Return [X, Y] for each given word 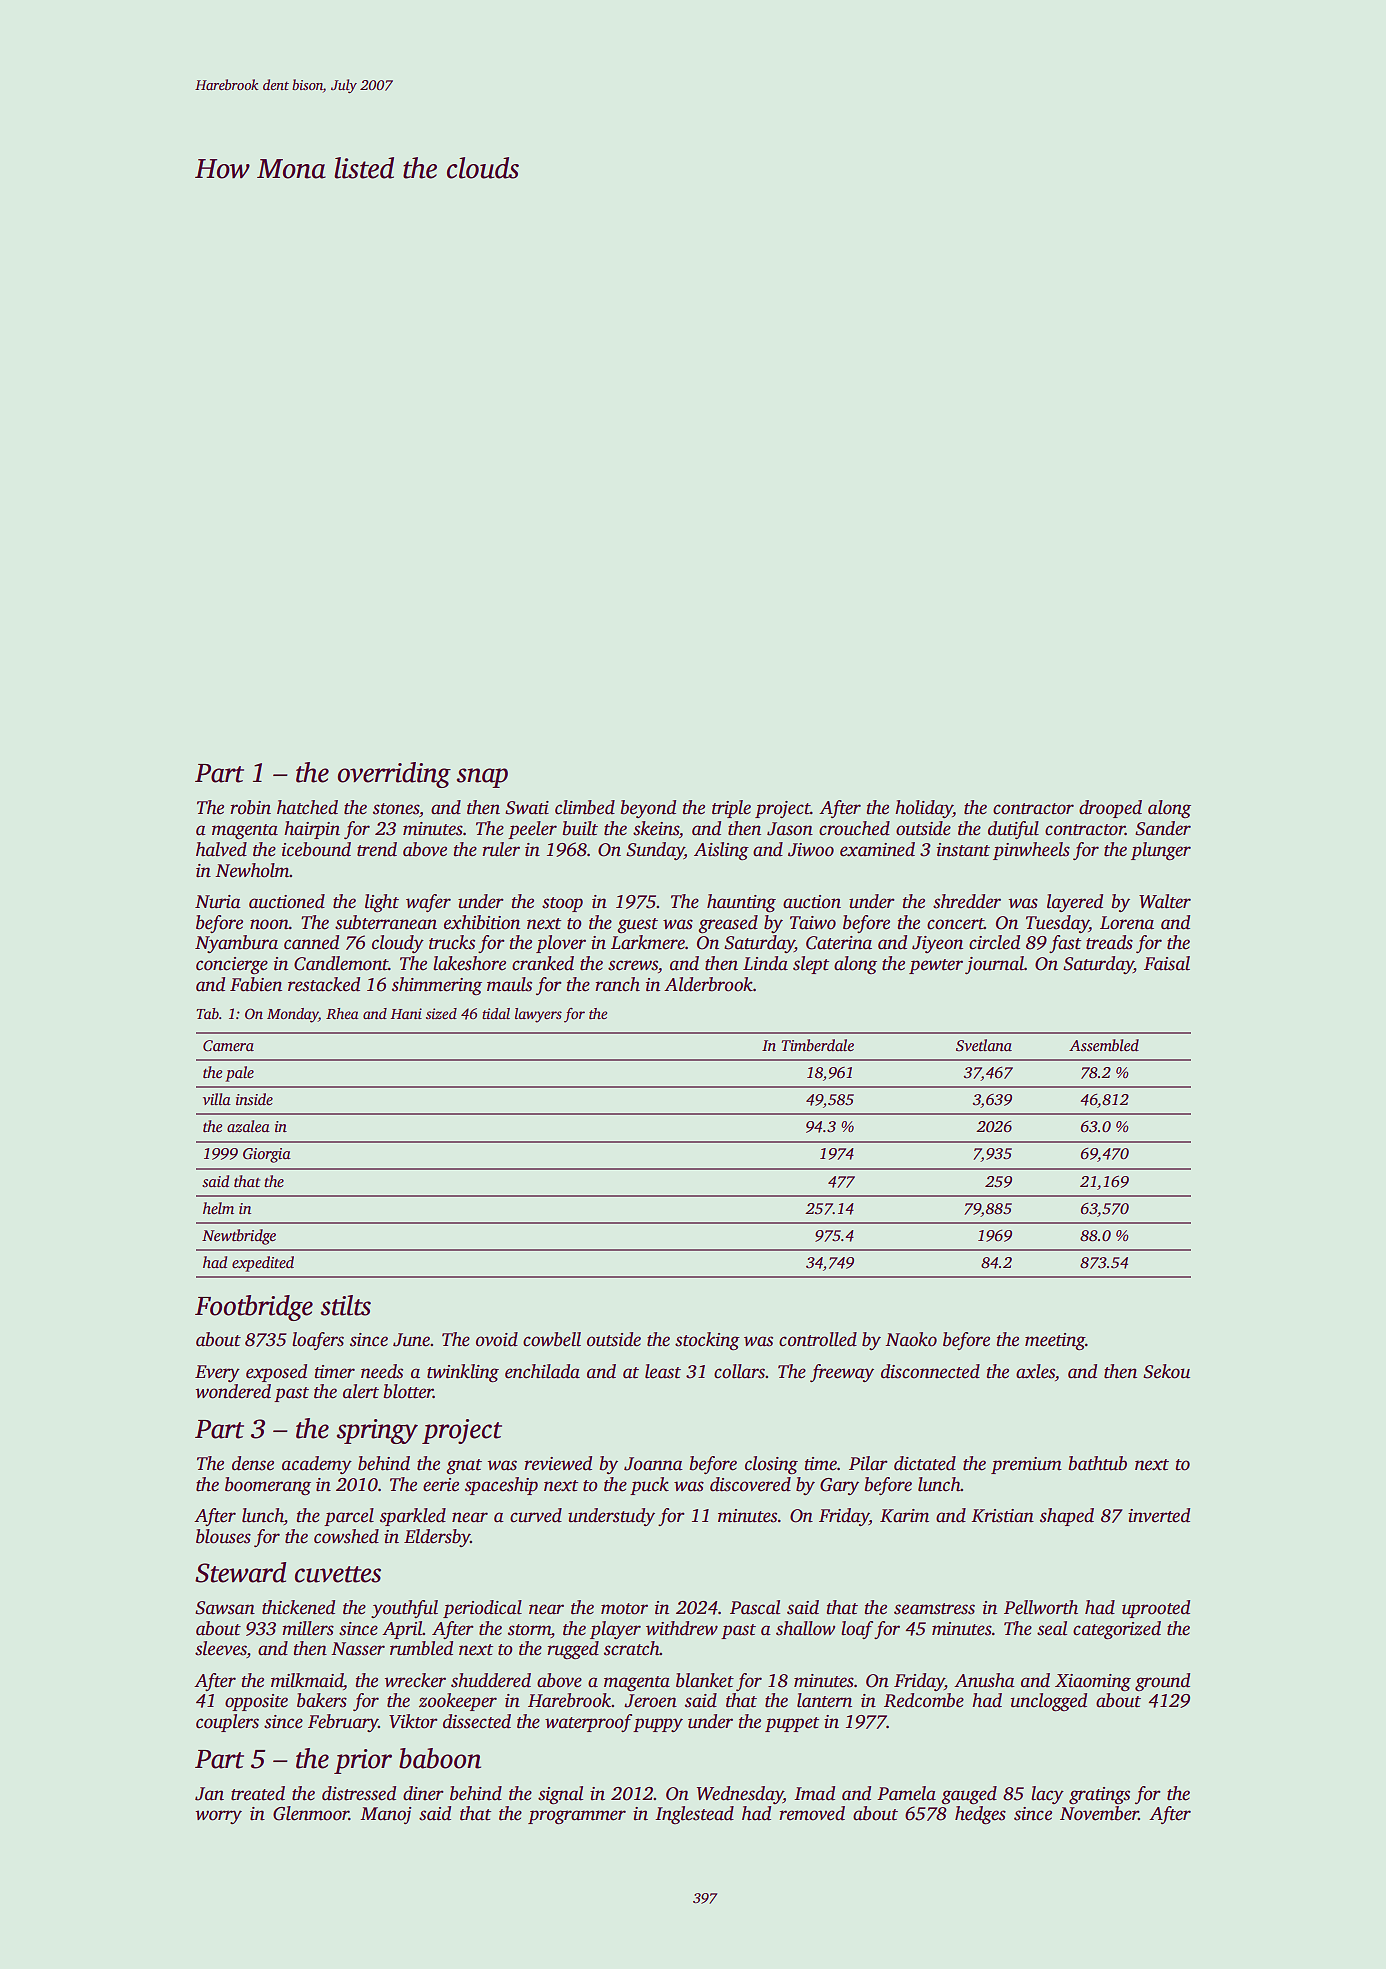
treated [258, 1793]
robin [250, 807]
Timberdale [817, 1045]
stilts [345, 1305]
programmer [577, 1817]
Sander [1163, 828]
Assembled [1104, 1045]
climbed [585, 807]
